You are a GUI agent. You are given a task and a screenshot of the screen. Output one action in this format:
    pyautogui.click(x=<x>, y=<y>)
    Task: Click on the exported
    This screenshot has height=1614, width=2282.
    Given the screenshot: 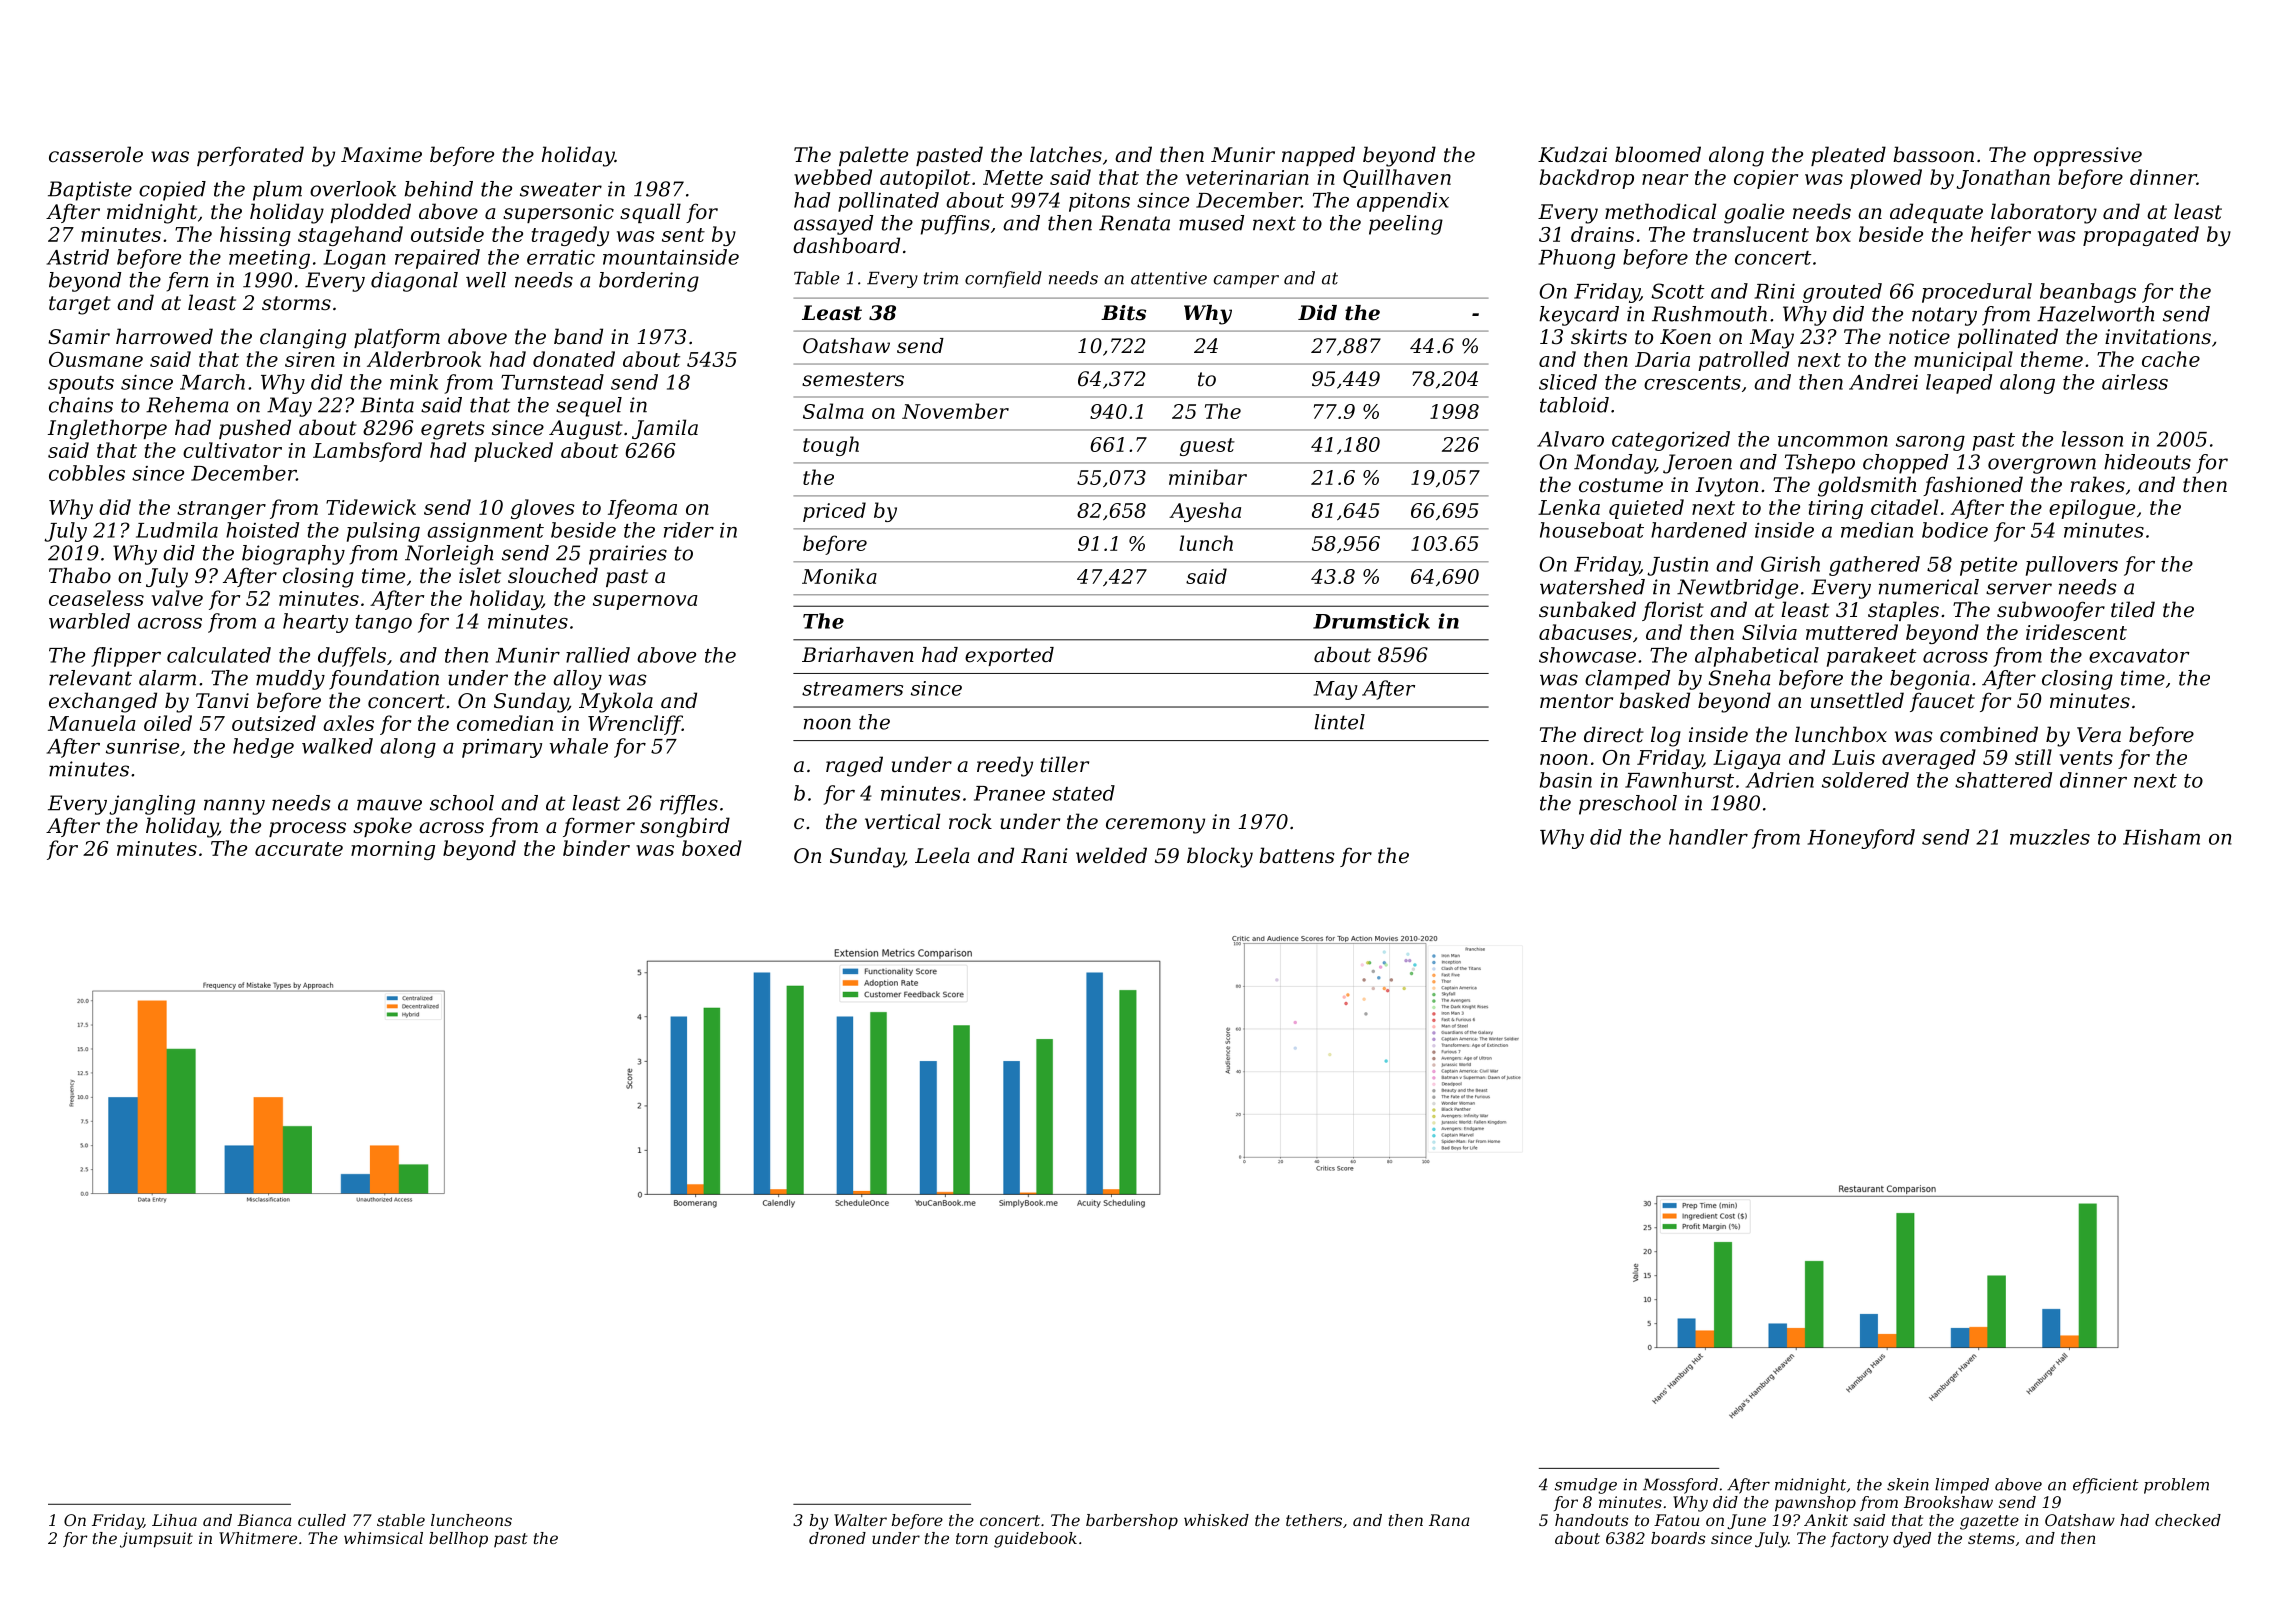 What is the action you would take?
    pyautogui.click(x=1009, y=656)
